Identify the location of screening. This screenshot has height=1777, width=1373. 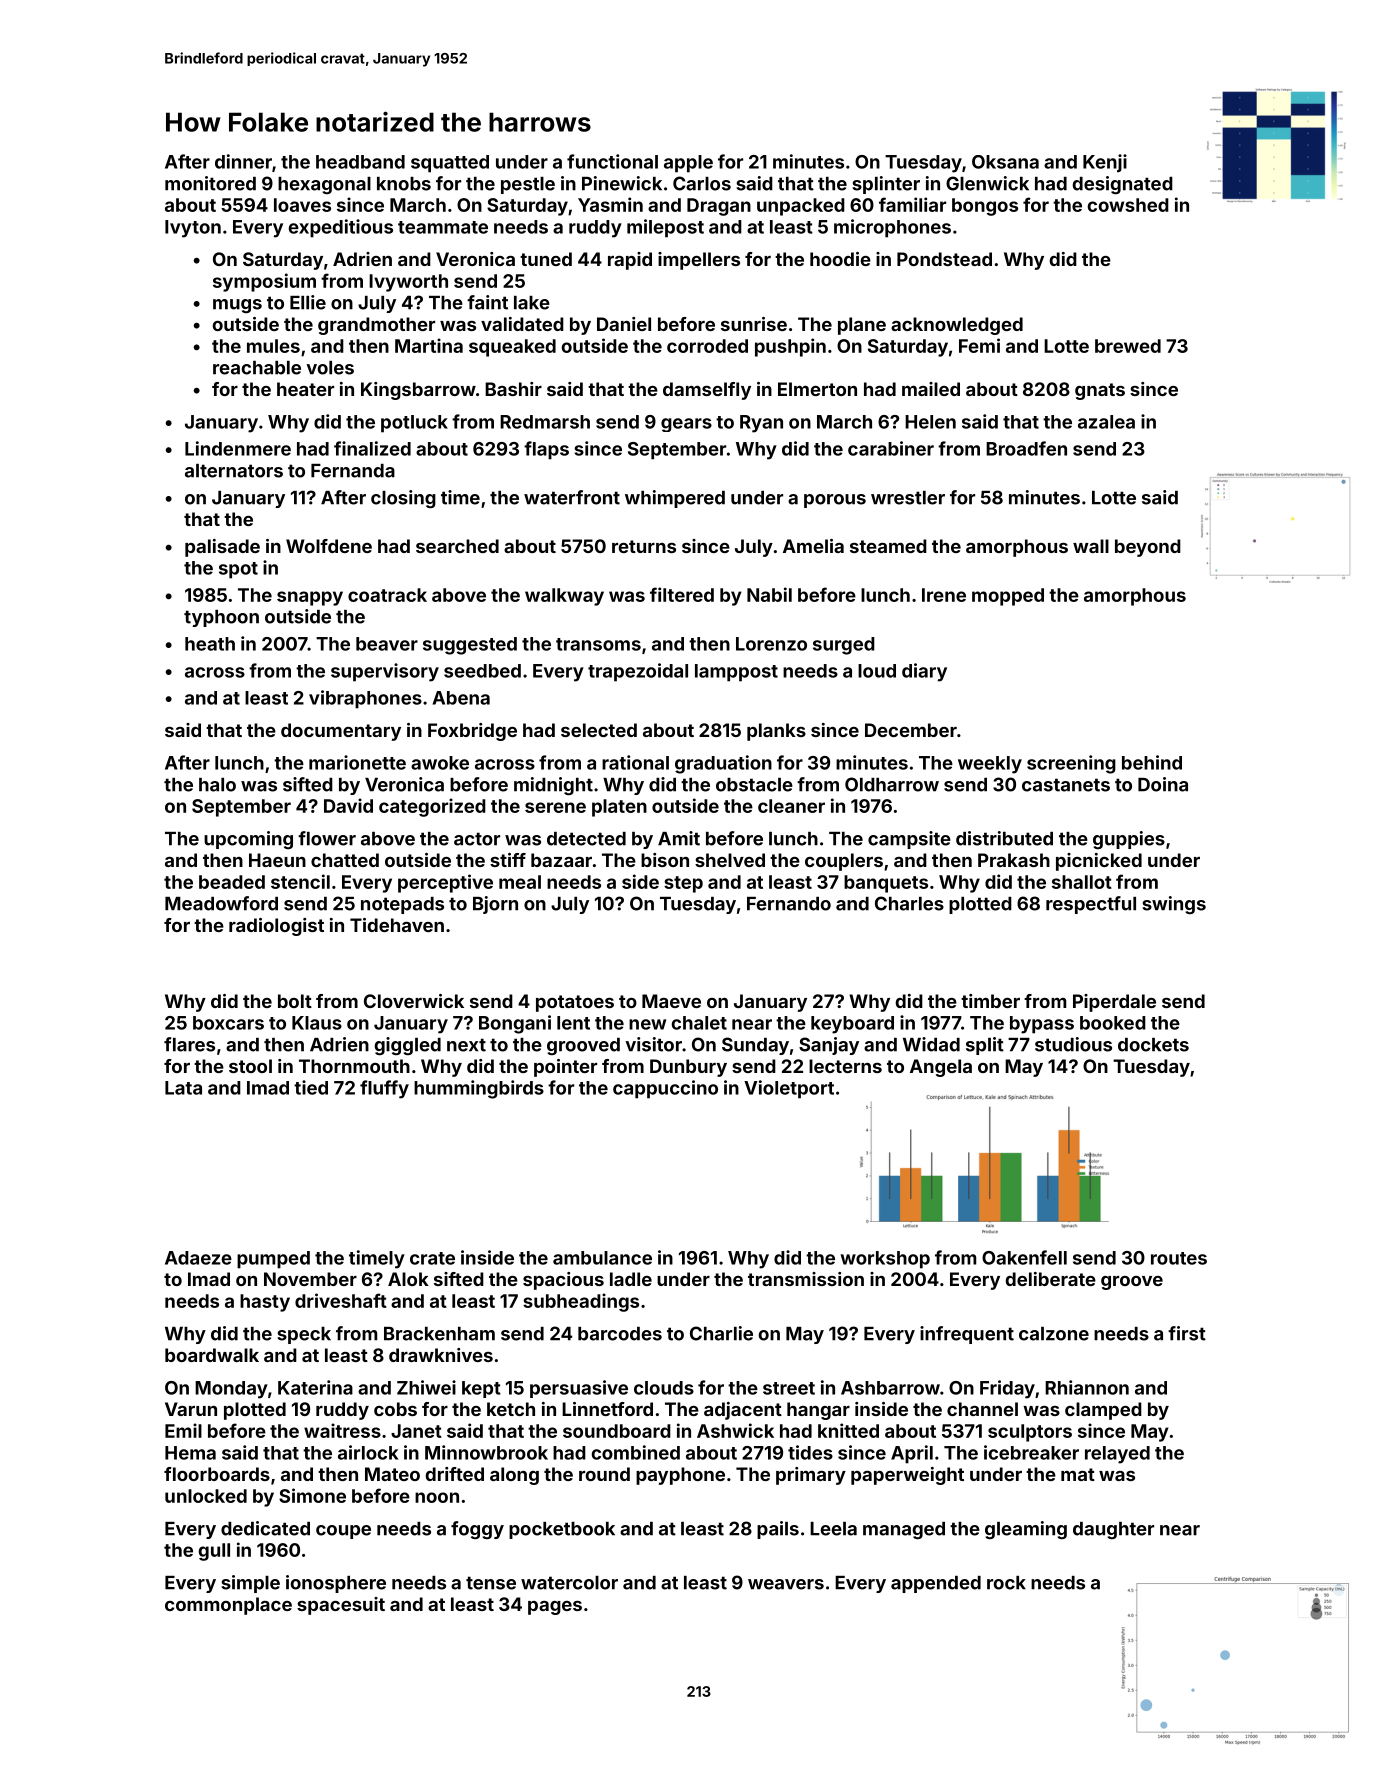
(1071, 764).
